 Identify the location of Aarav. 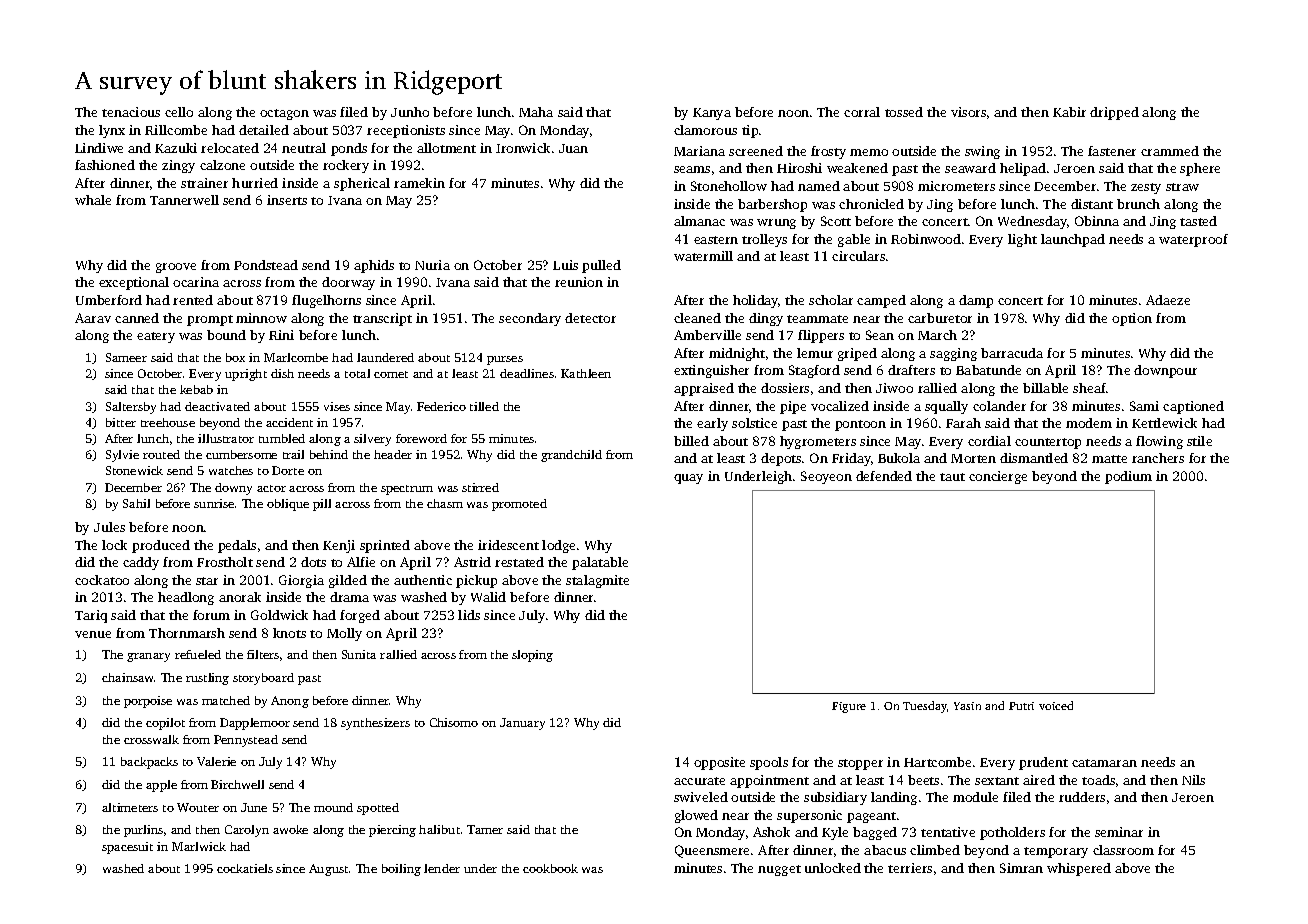
(93, 318).
